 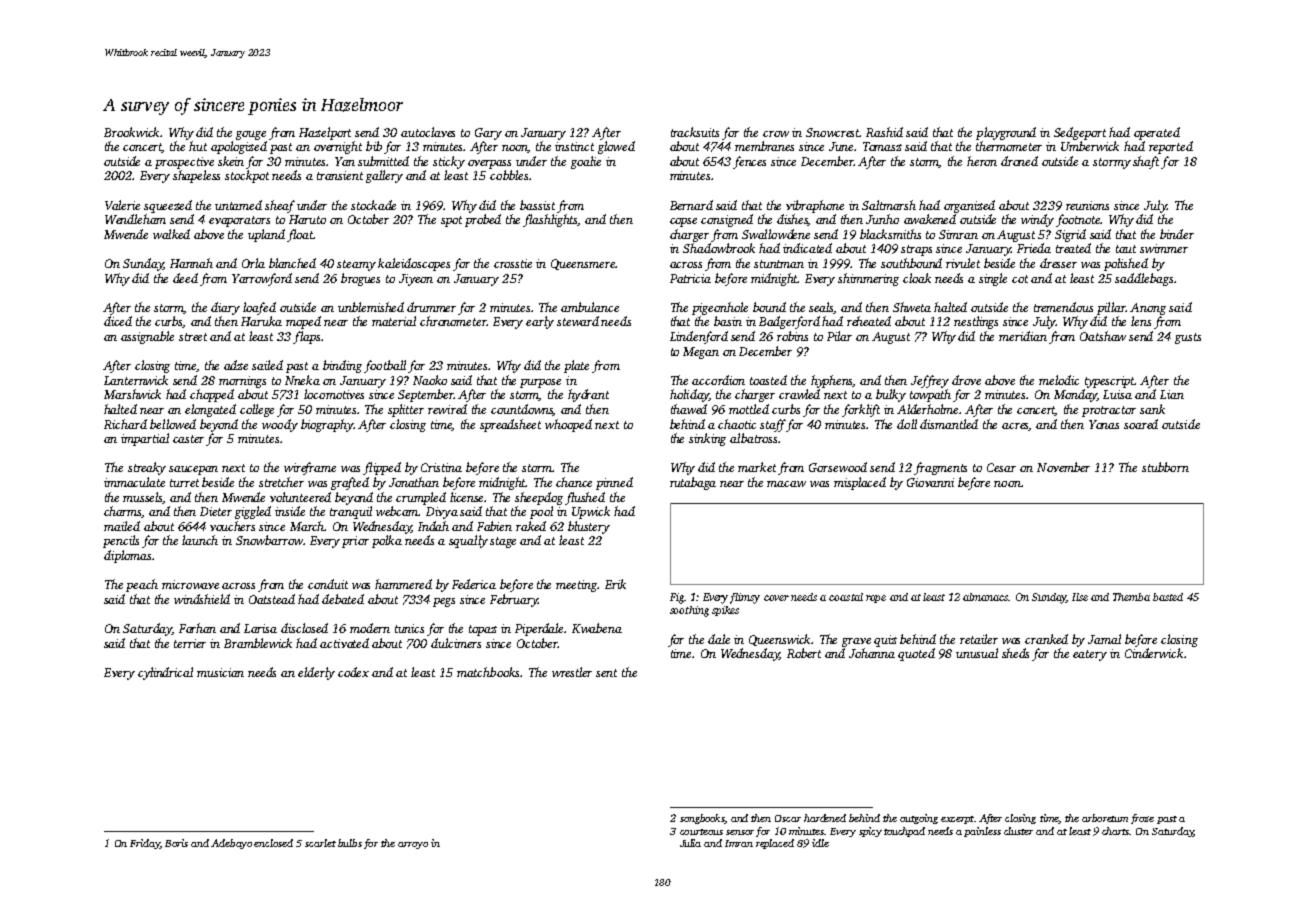 I want to click on unusual, so click(x=977, y=653).
